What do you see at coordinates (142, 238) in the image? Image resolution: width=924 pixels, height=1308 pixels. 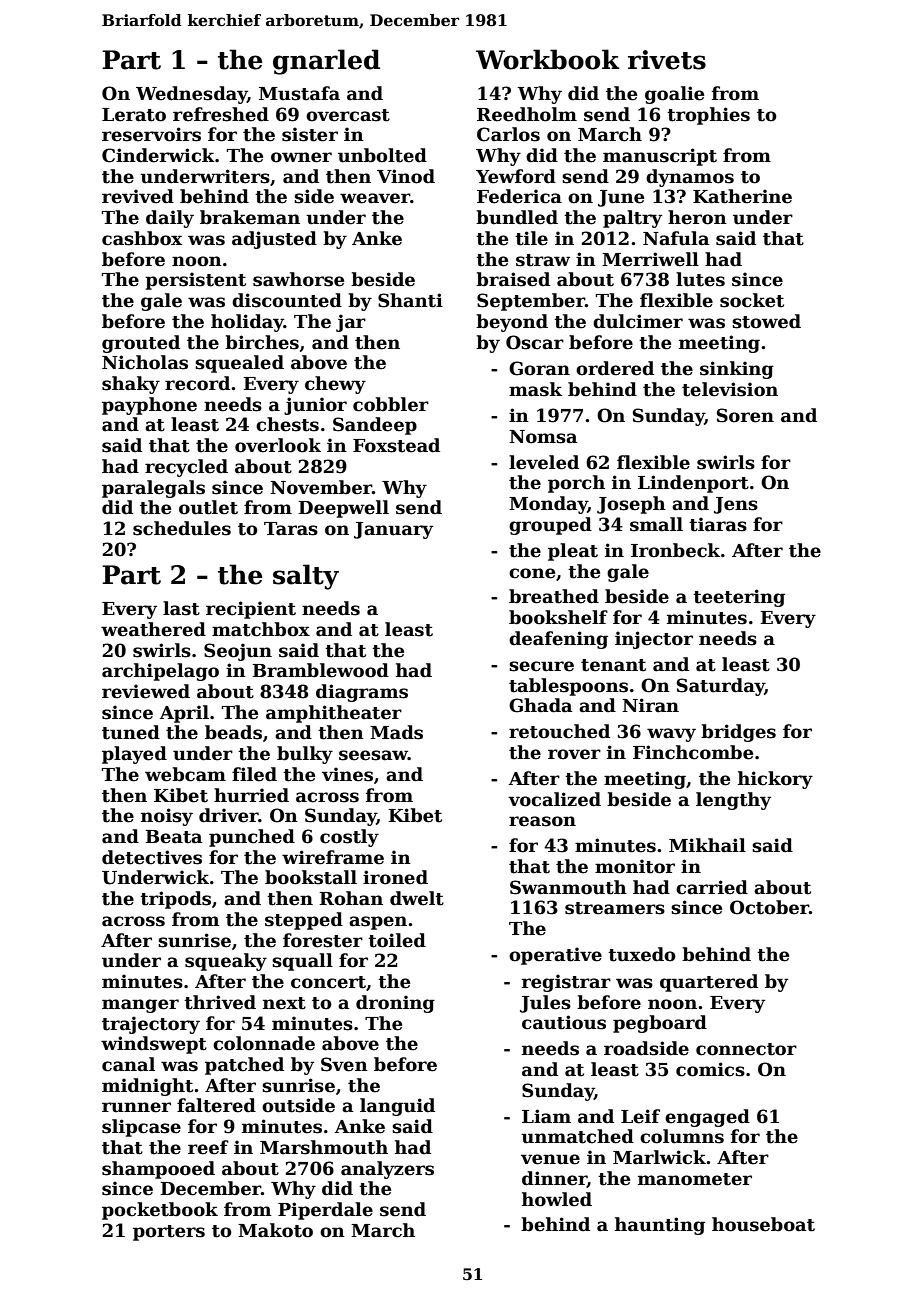 I see `cashbox` at bounding box center [142, 238].
